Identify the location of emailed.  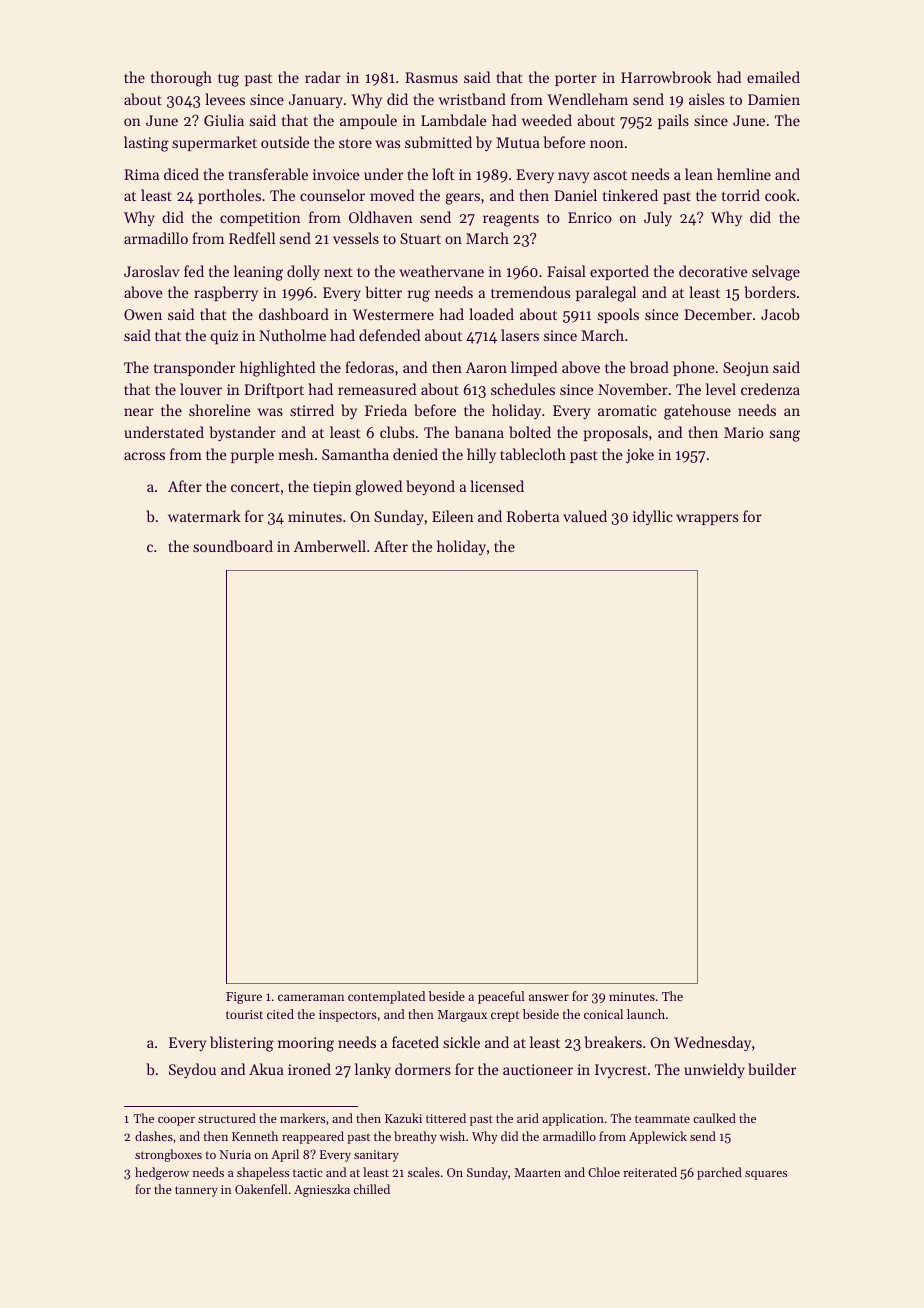
(773, 77).
